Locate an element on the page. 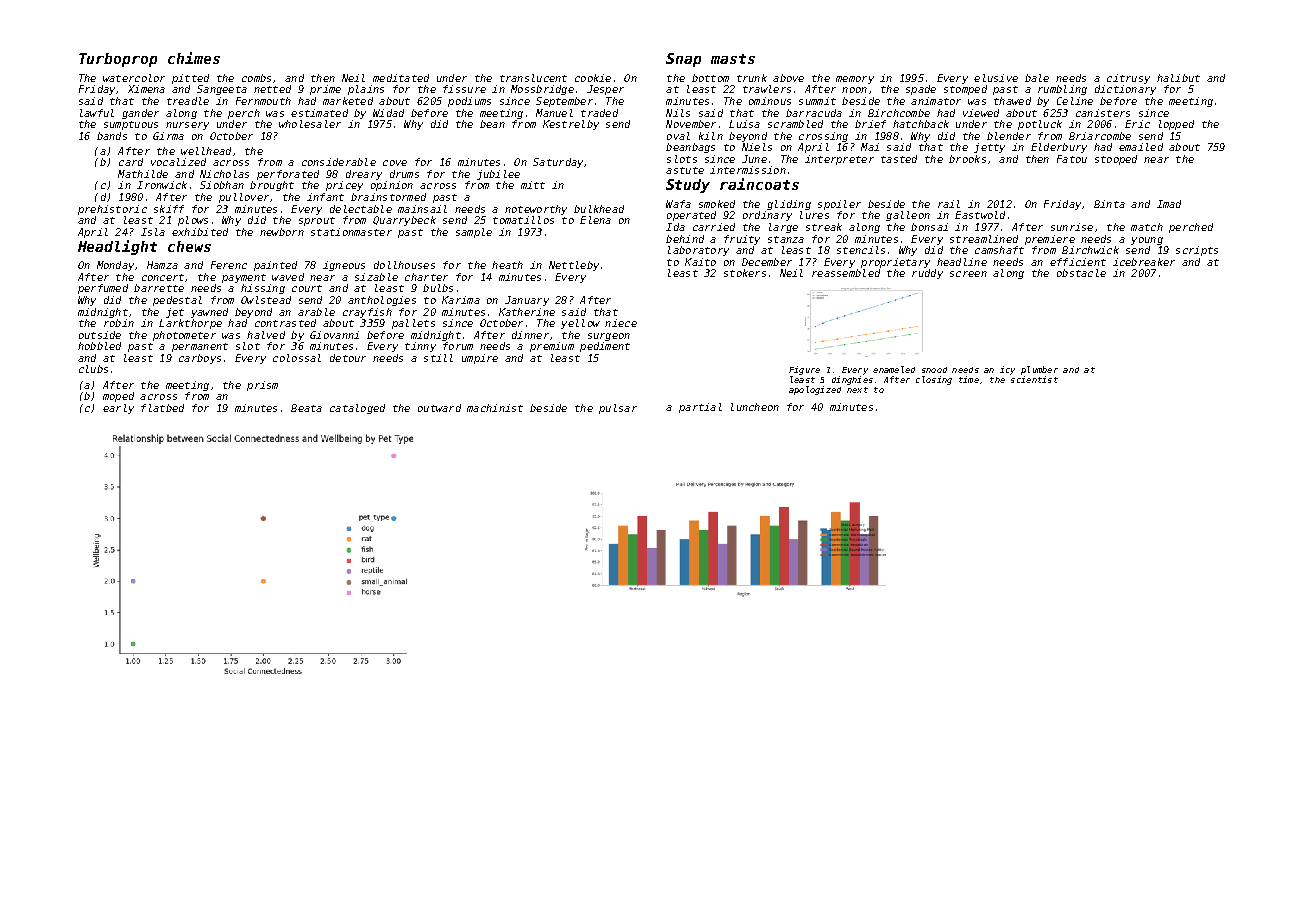 The height and width of the page is (924, 1308). halibut is located at coordinates (1178, 78).
